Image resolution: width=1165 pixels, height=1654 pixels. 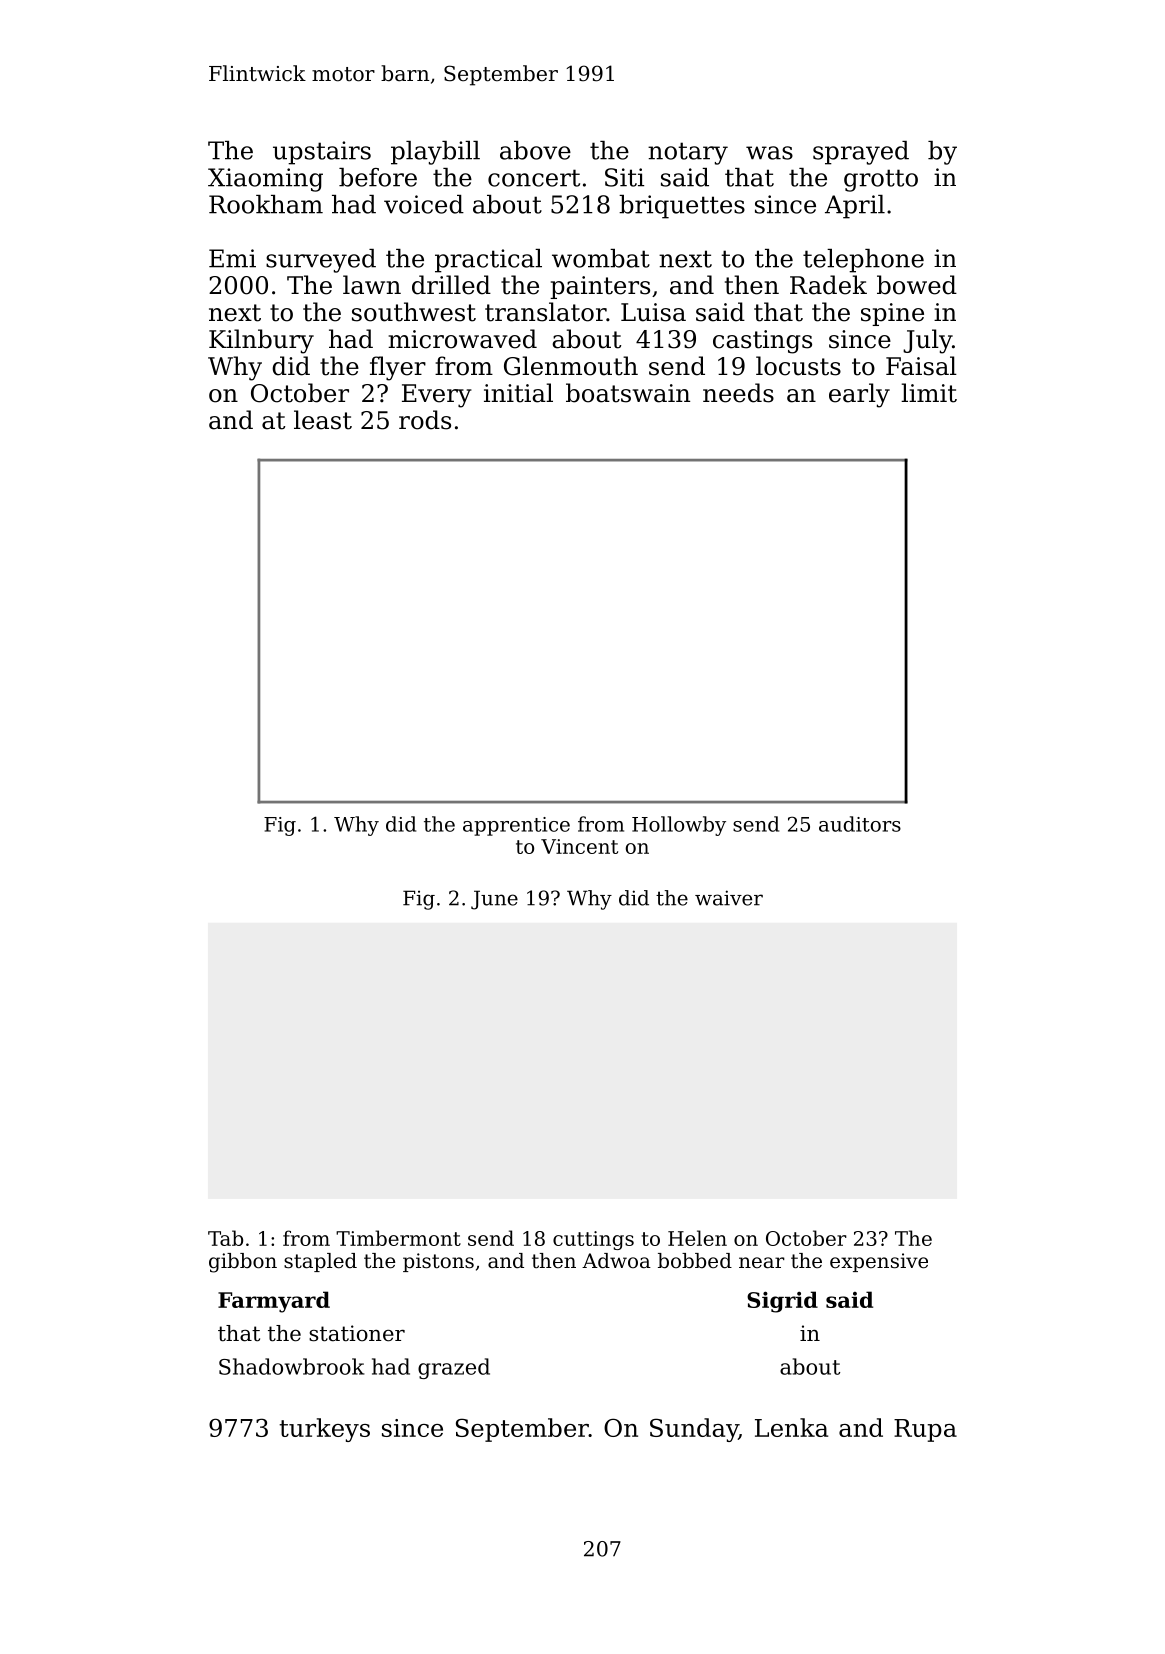 What do you see at coordinates (535, 150) in the image?
I see `above` at bounding box center [535, 150].
